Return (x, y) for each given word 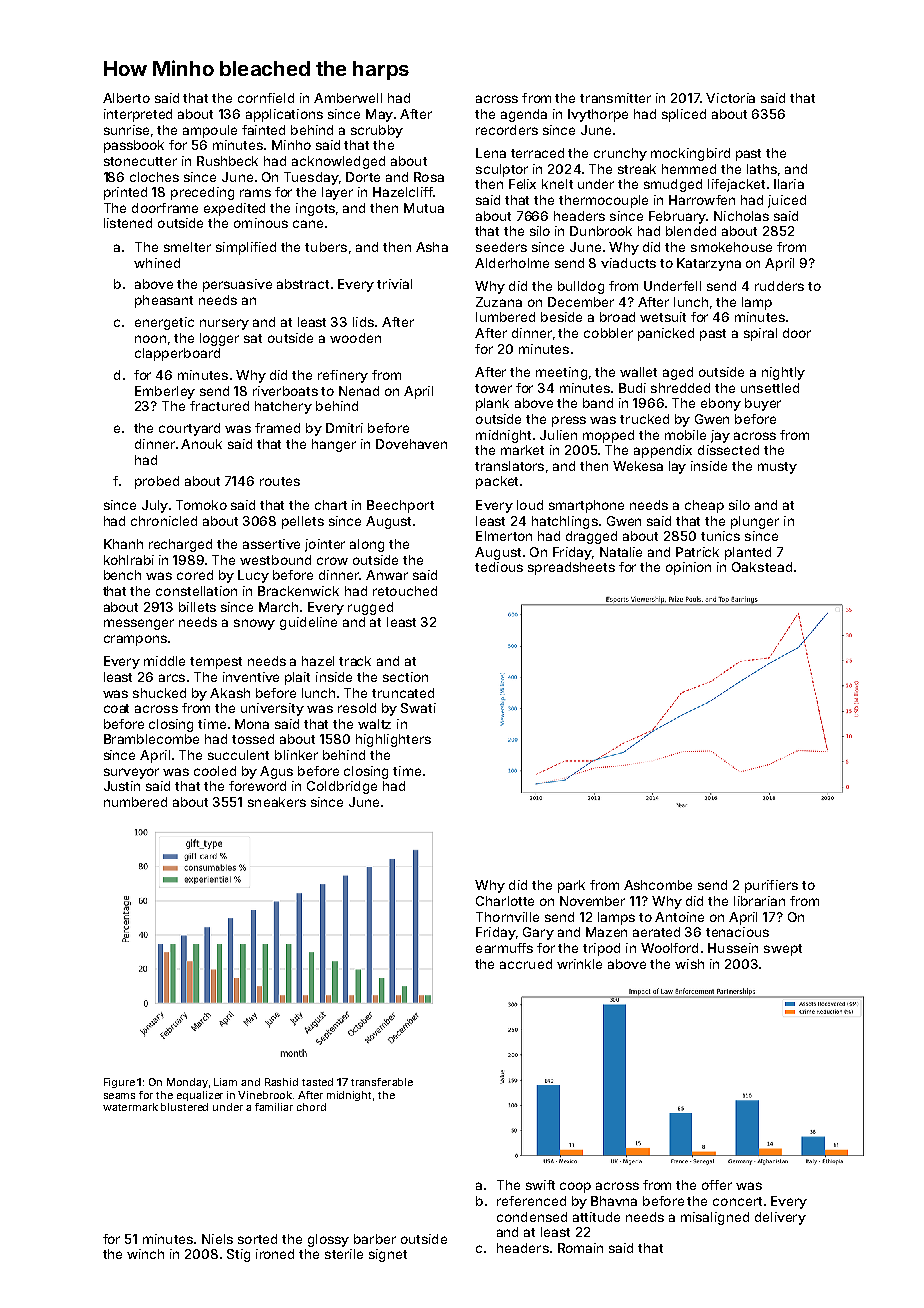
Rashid (281, 1082)
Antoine (679, 917)
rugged (370, 608)
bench (122, 575)
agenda (524, 115)
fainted (263, 130)
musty (777, 468)
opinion (688, 568)
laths (762, 169)
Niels (217, 1239)
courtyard (189, 429)
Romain (580, 1248)
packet (497, 482)
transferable (382, 1082)
